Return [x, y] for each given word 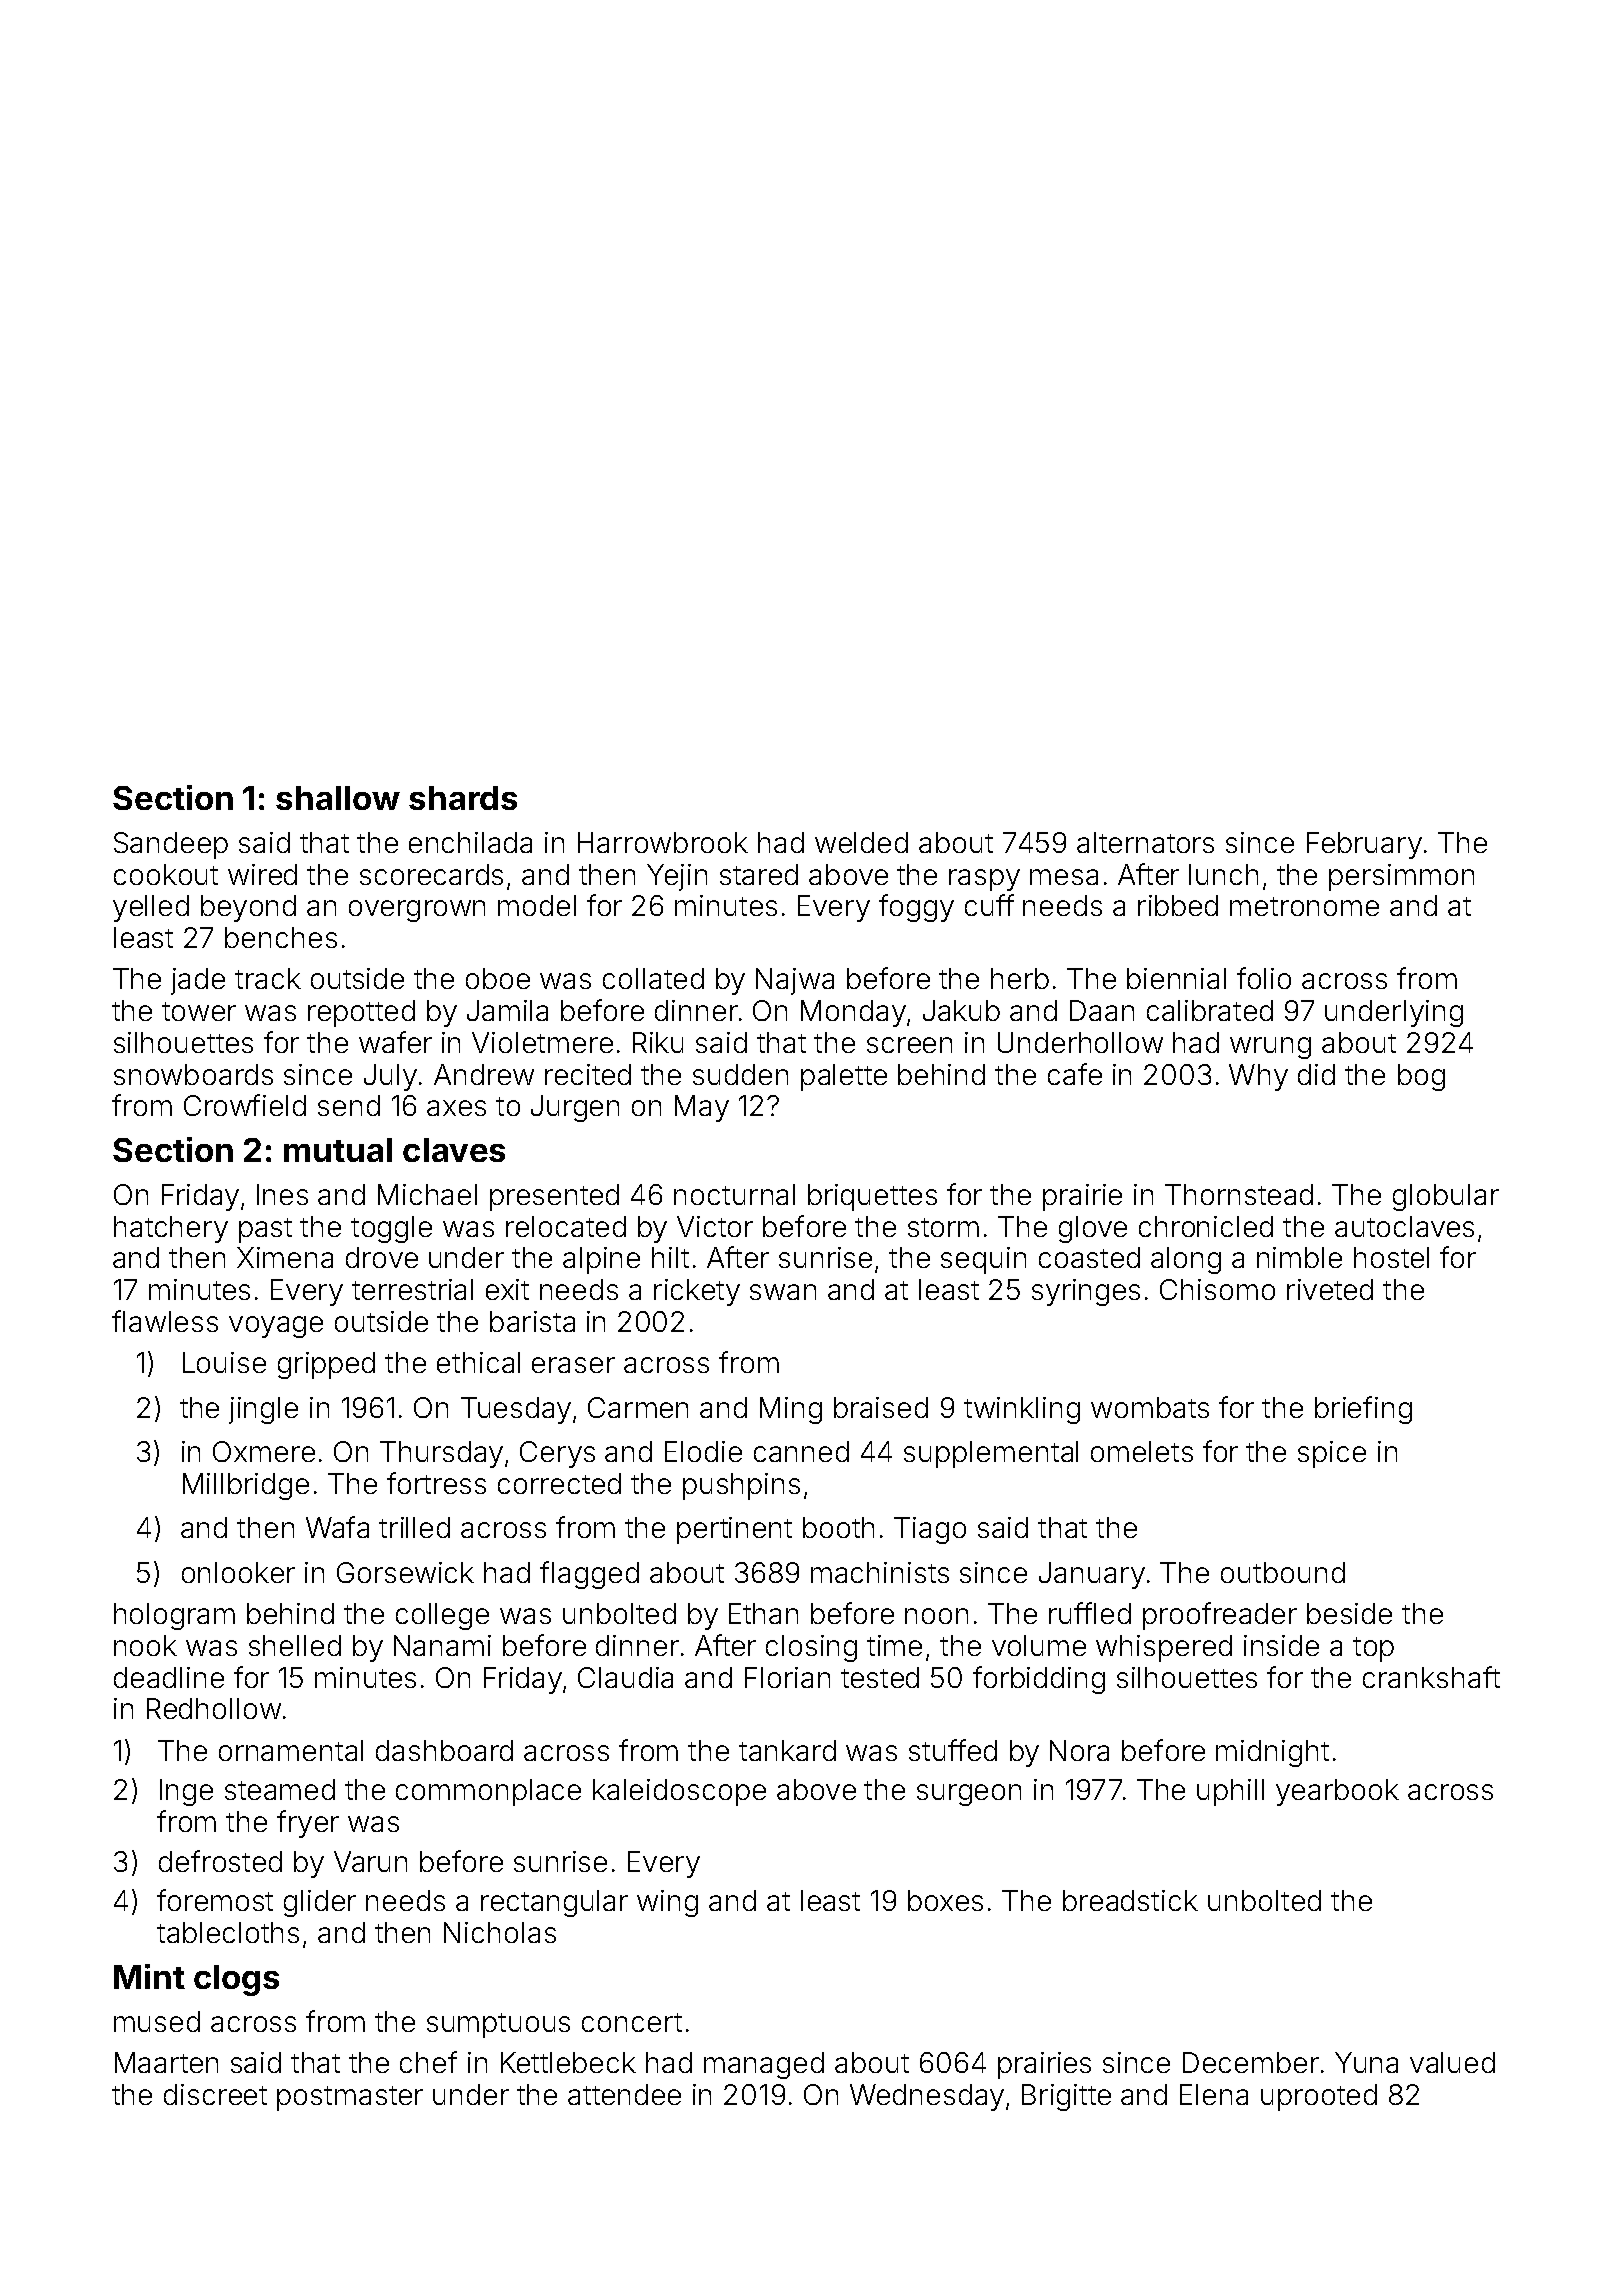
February [1364, 845]
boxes [945, 1900]
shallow [338, 798]
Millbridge [246, 1486]
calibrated [1210, 1010]
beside [1349, 1613]
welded [861, 842]
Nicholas [500, 1932]
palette [844, 1077]
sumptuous [498, 2025]
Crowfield [245, 1105]
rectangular [554, 1903]
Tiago [930, 1530]
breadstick [1130, 1900]
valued [1452, 2062]
